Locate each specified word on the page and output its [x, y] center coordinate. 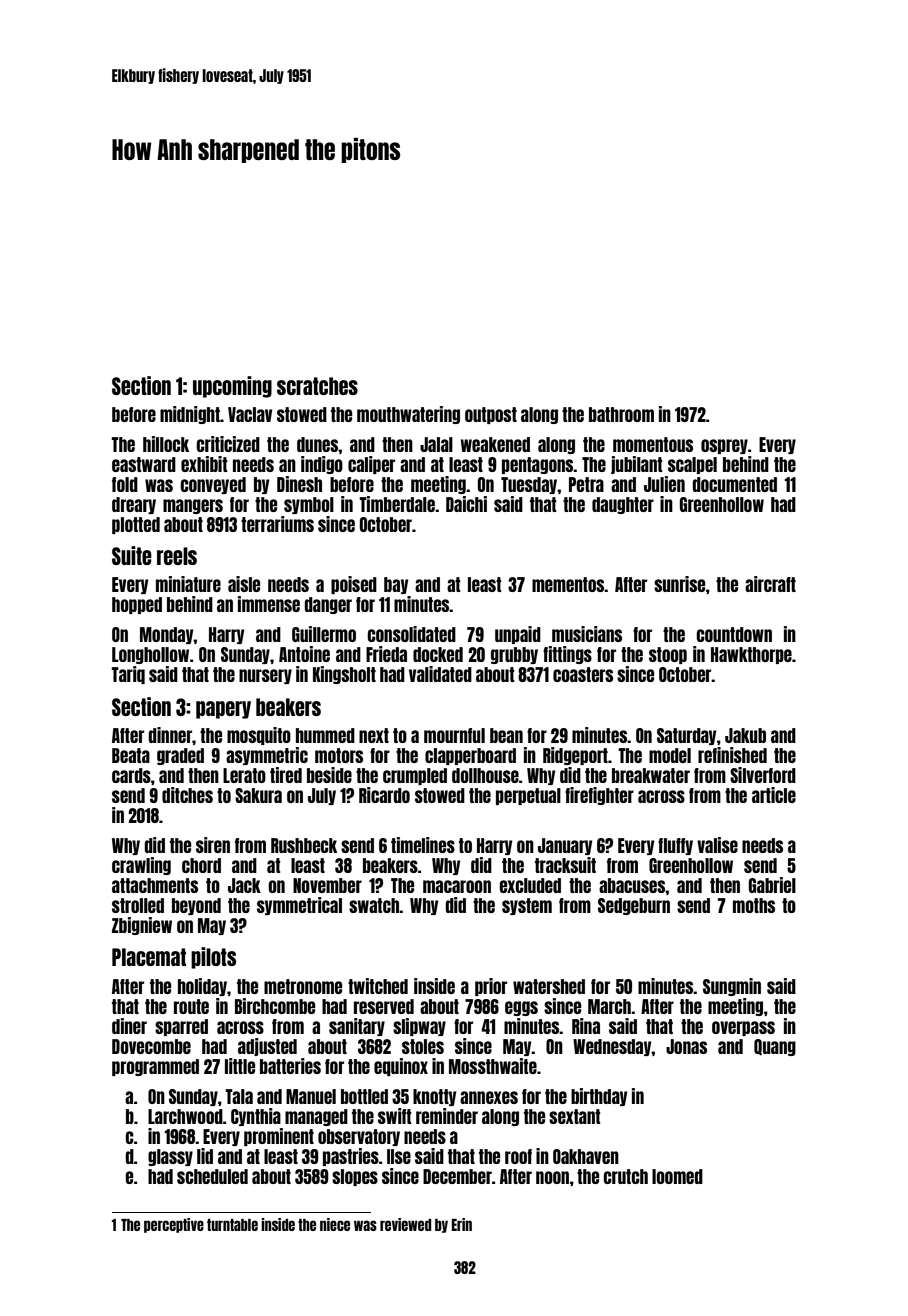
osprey [724, 446]
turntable [232, 1225]
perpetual [528, 796]
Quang [775, 1047]
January [565, 846]
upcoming [232, 387]
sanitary [357, 1027]
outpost [491, 415]
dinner [170, 735]
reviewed [405, 1224]
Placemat [149, 957]
